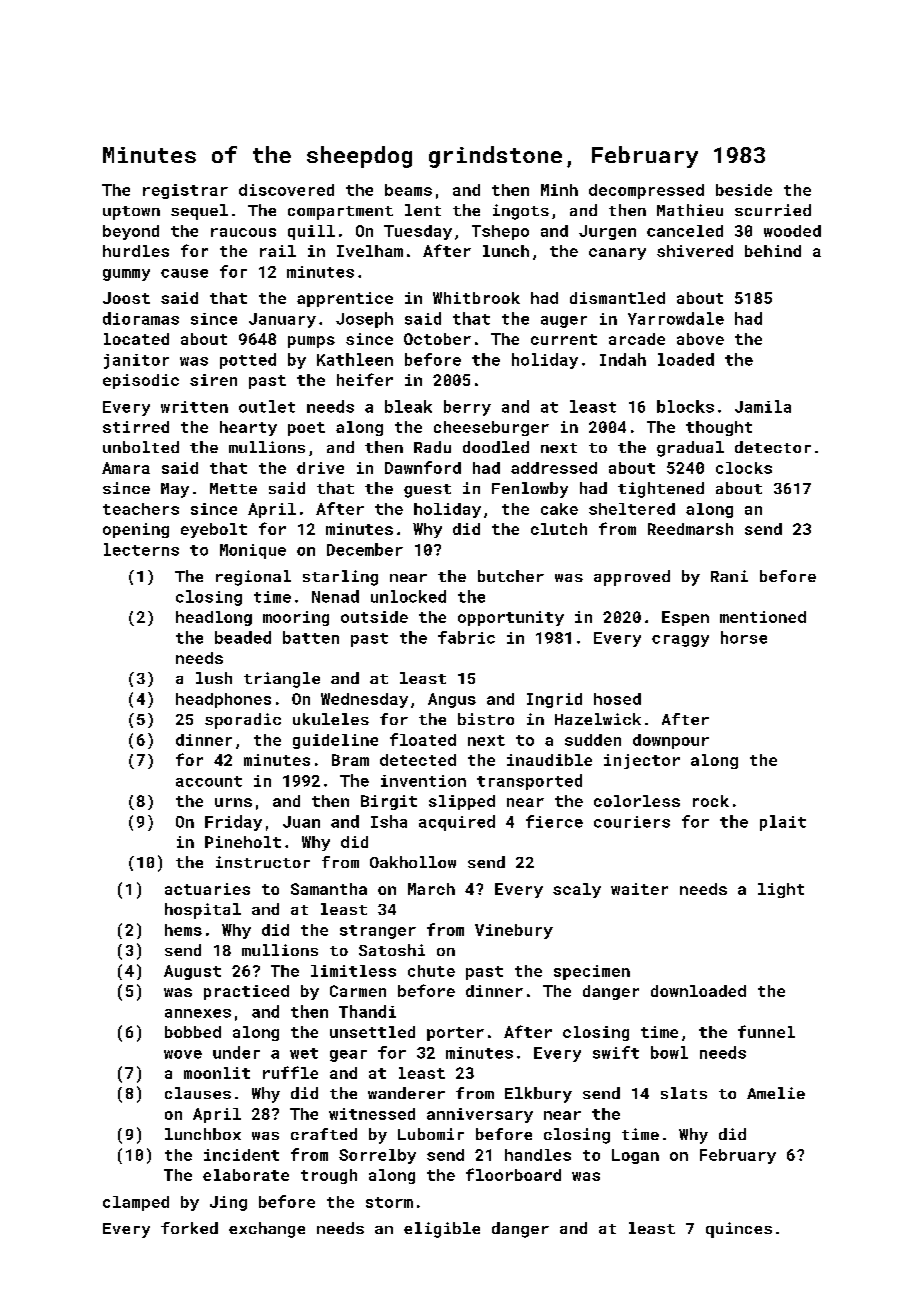  I want to click on triangle, so click(282, 680).
